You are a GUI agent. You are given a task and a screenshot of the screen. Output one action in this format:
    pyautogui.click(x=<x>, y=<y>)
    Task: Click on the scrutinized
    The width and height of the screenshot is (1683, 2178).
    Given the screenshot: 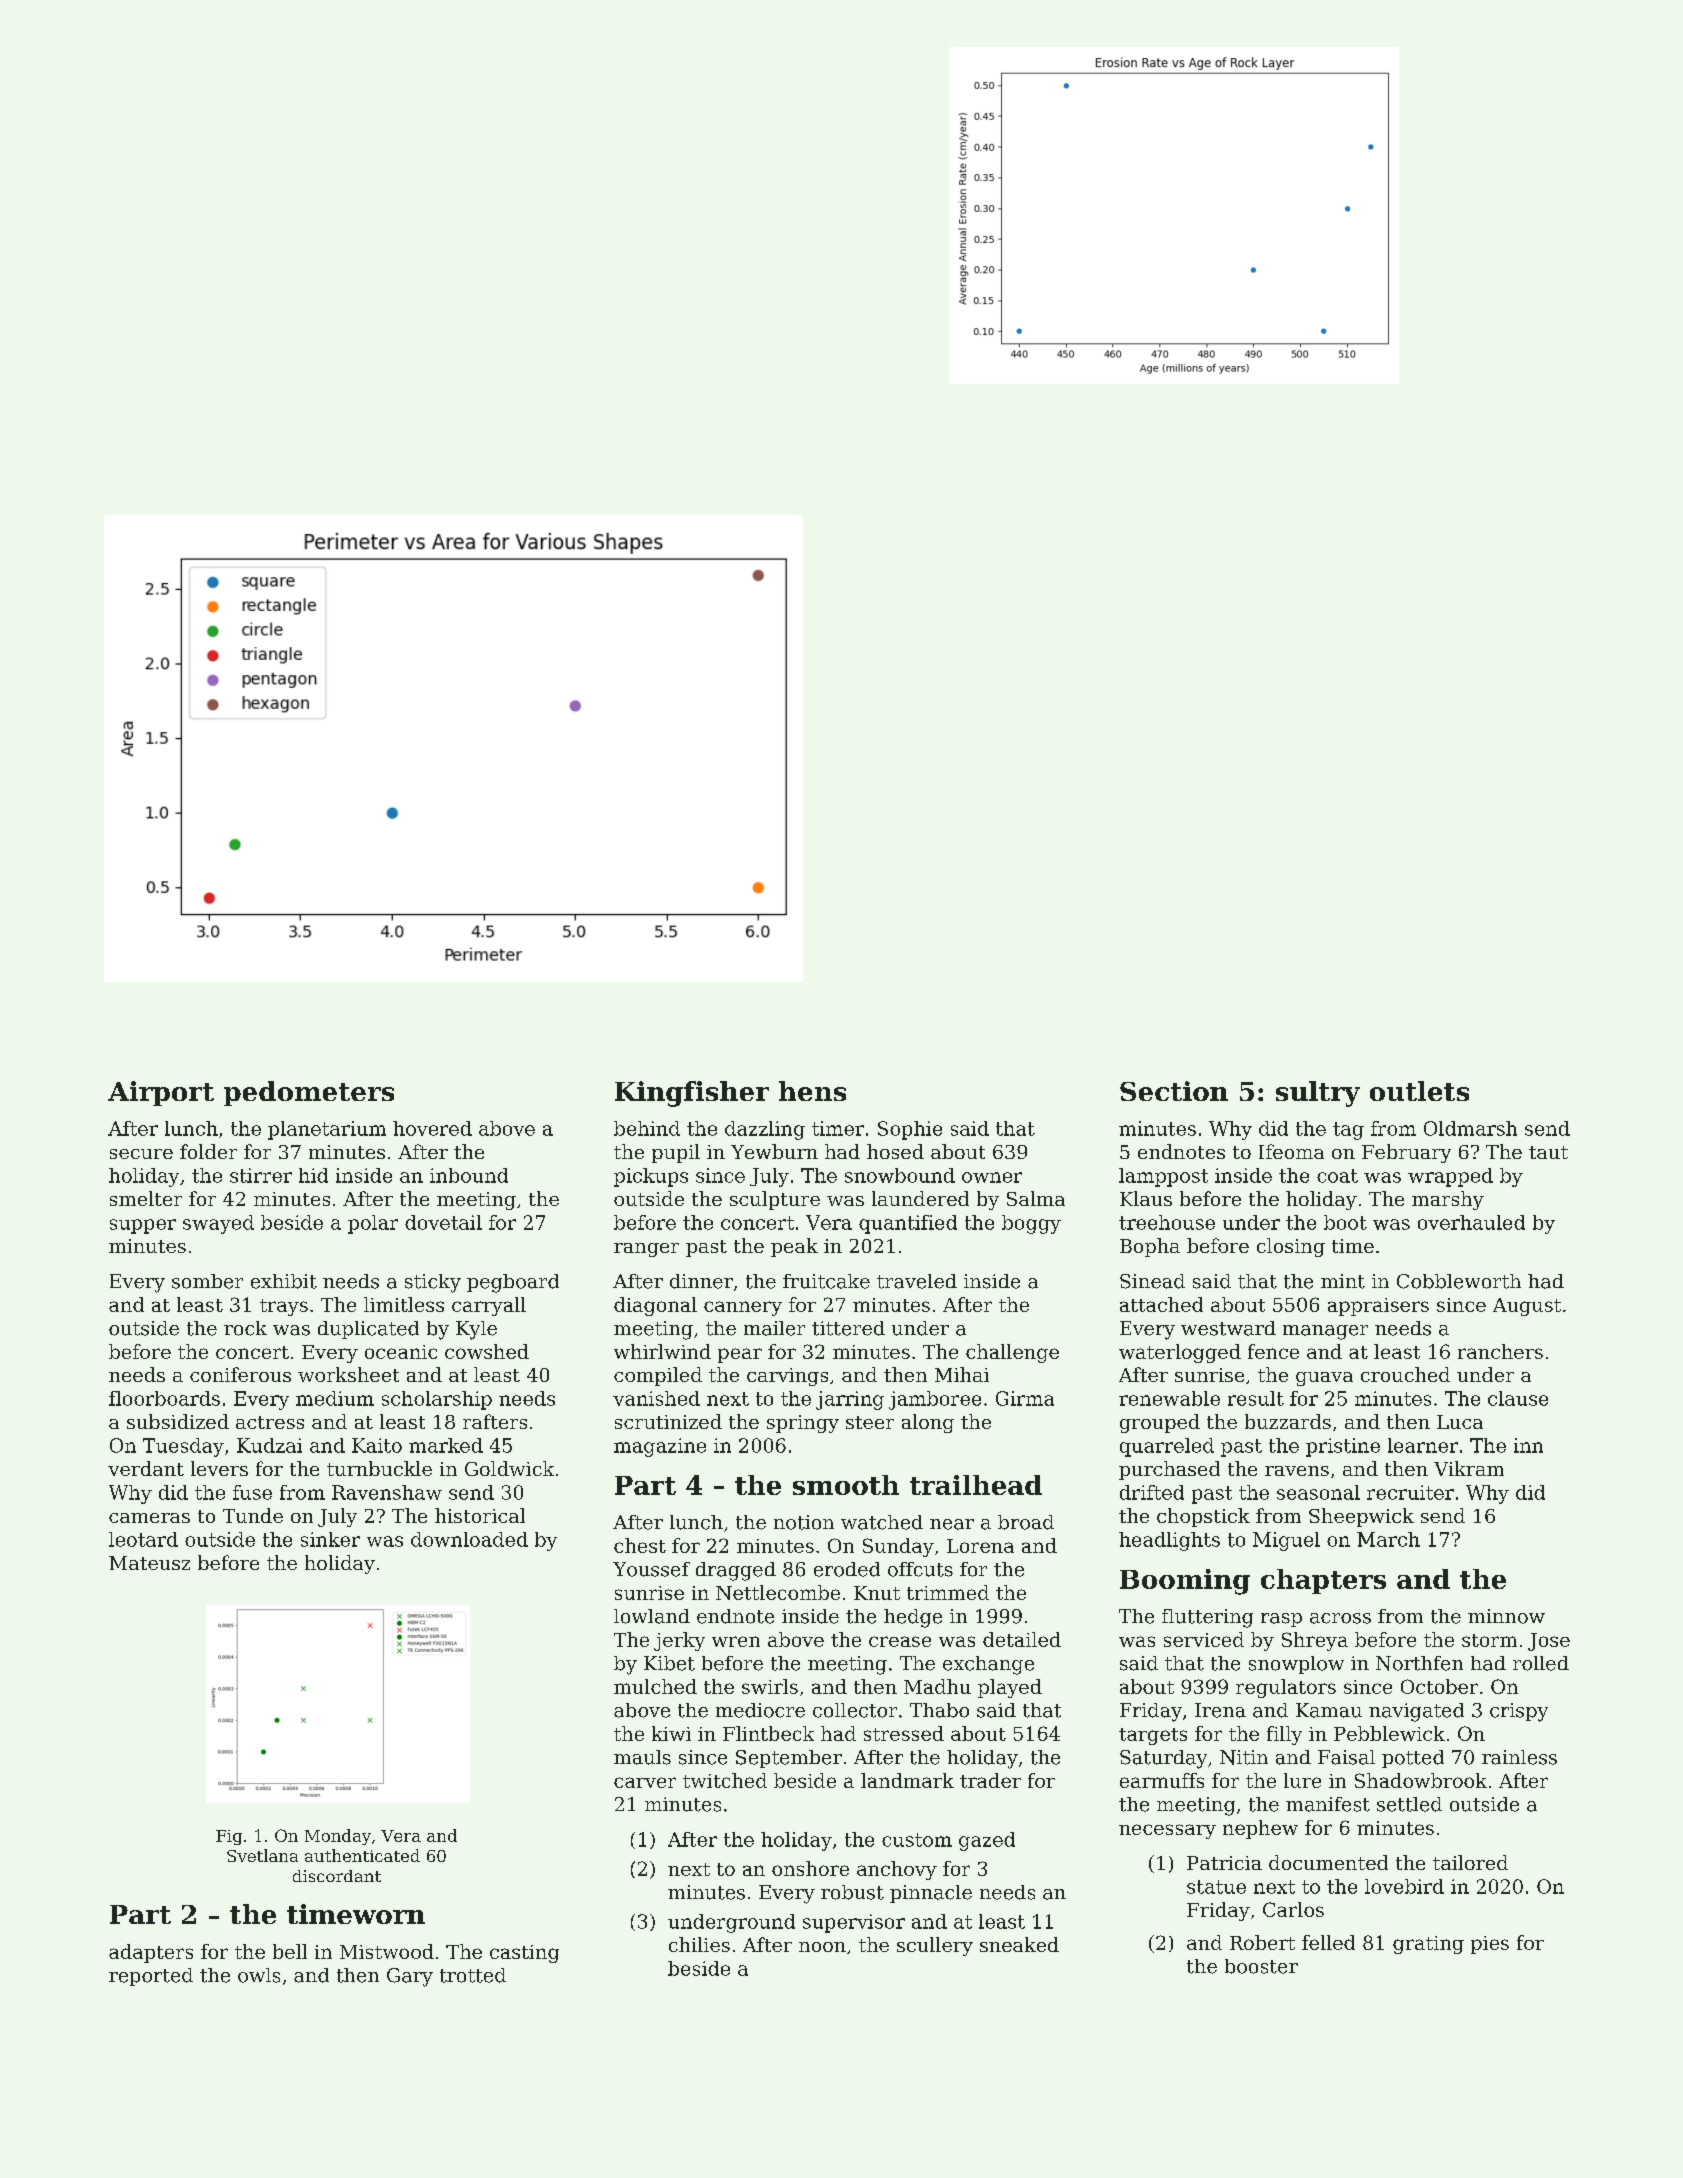 What is the action you would take?
    pyautogui.click(x=668, y=1421)
